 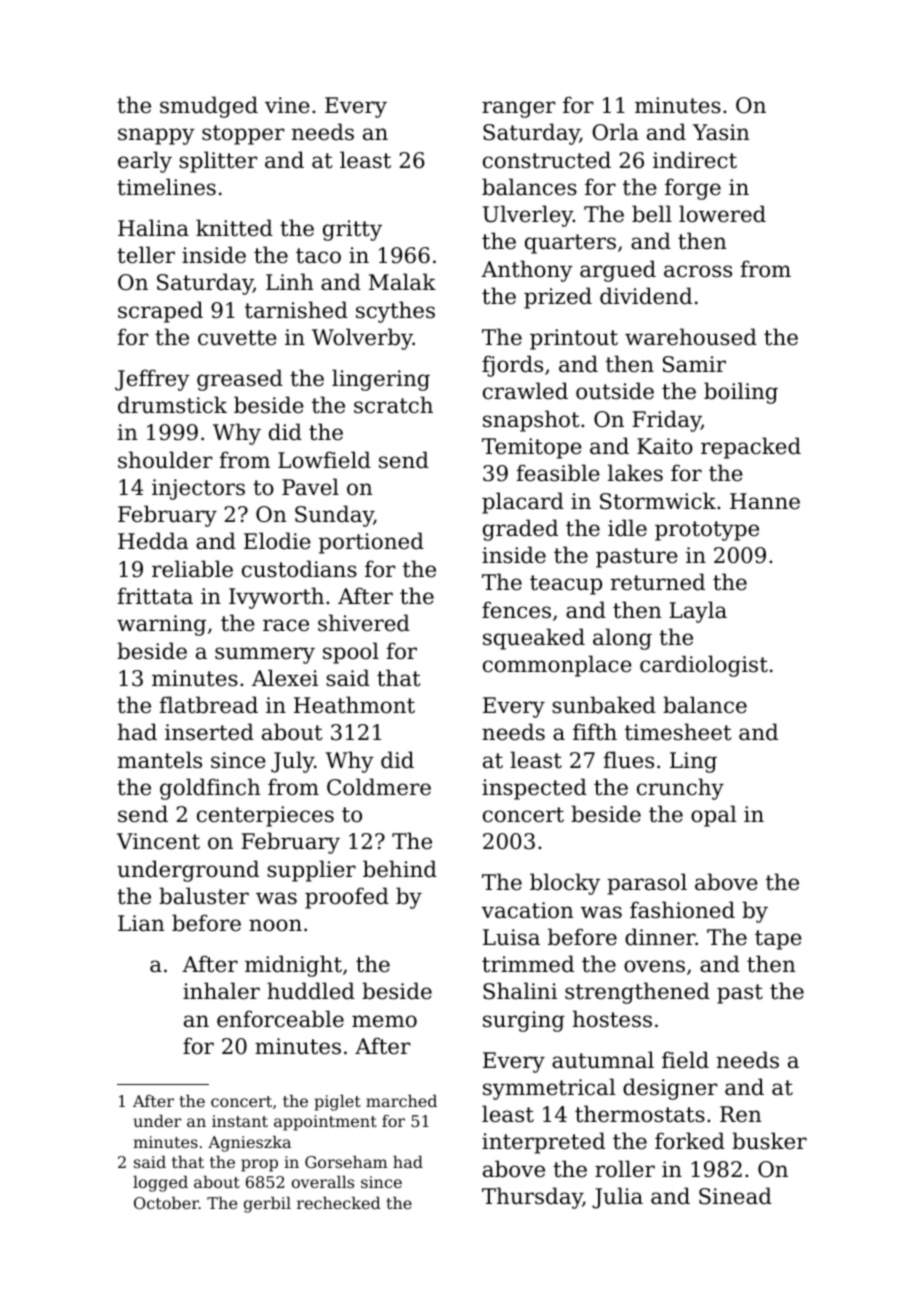 I want to click on smudged, so click(x=209, y=107).
